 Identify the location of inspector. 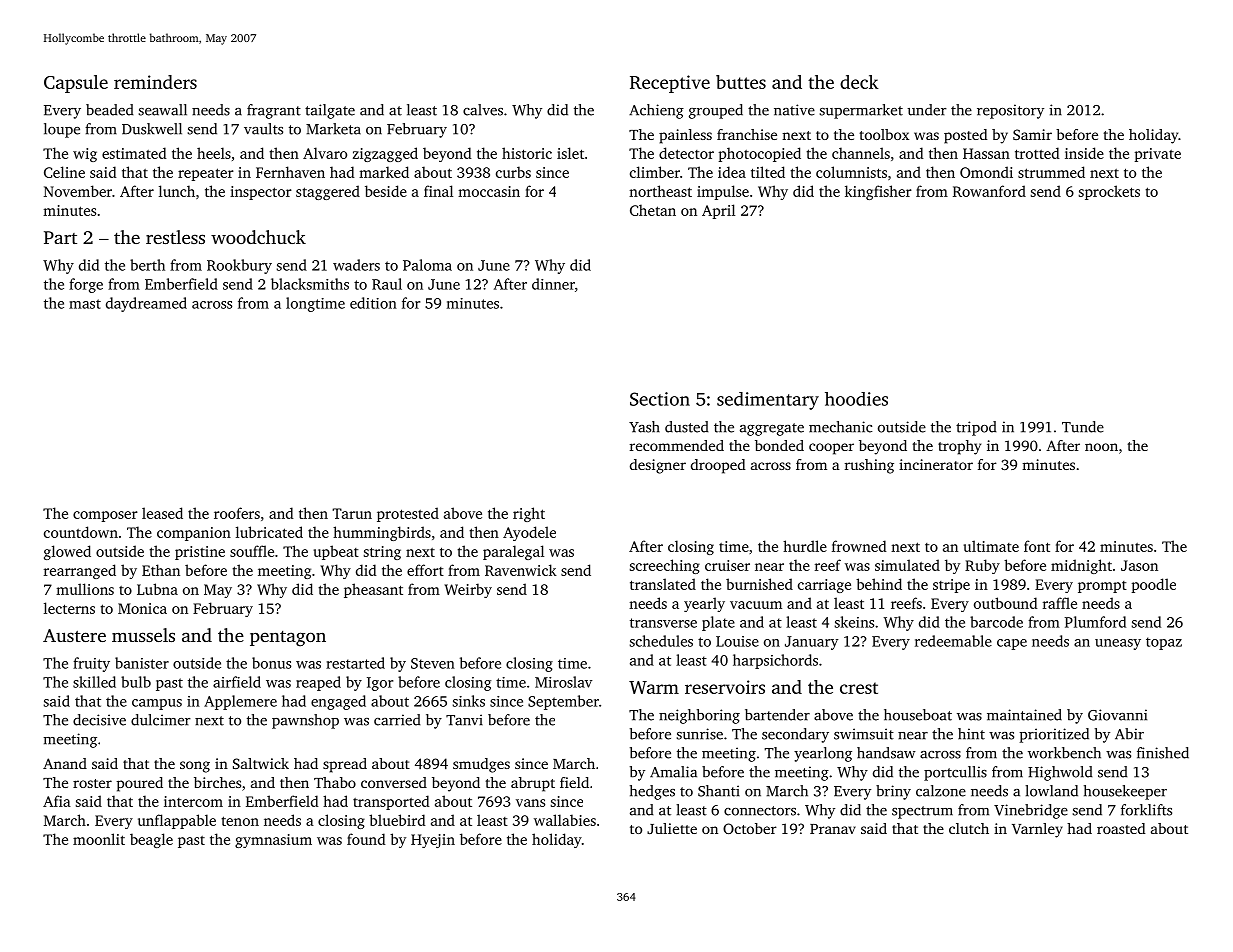
(261, 193).
